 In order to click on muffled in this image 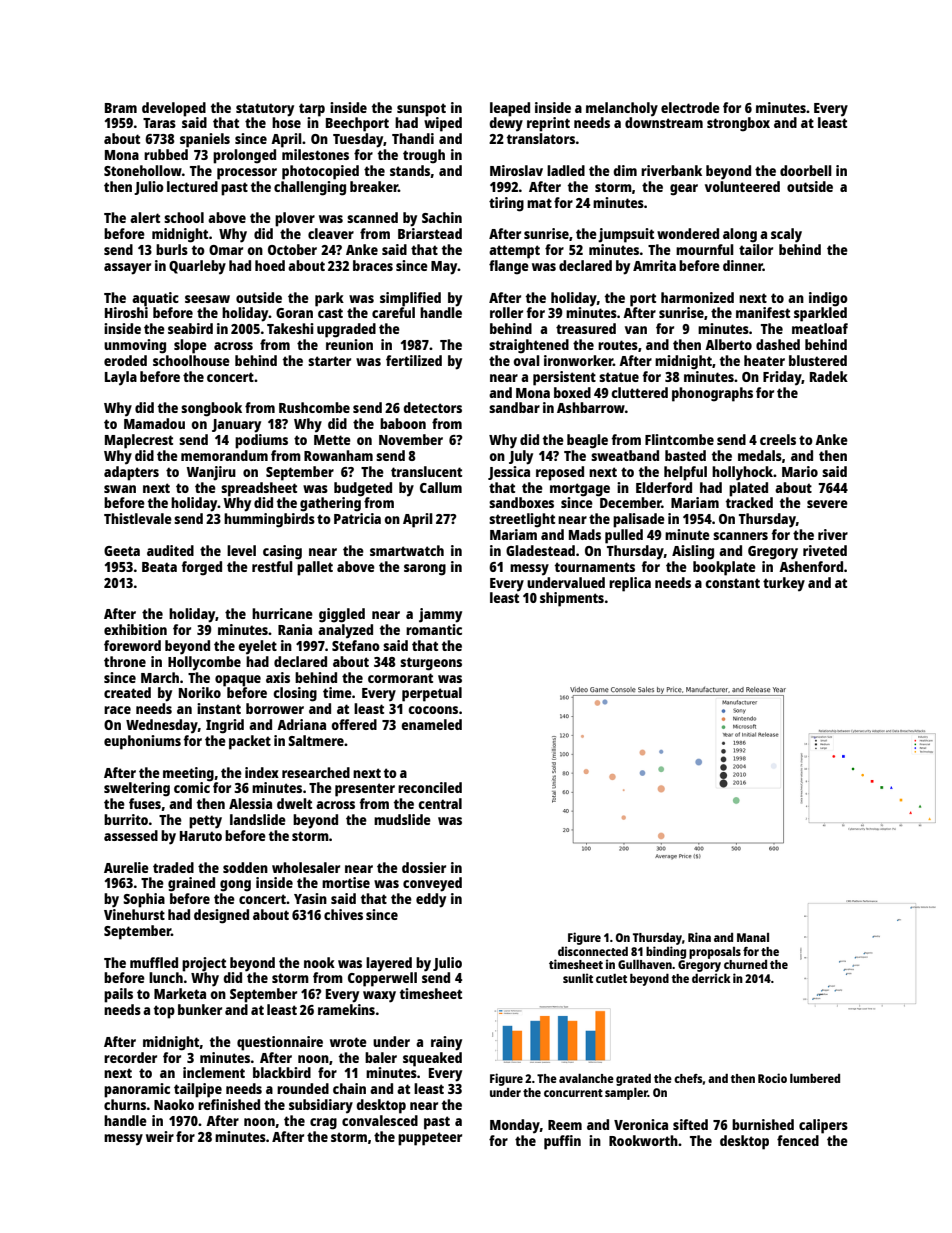, I will do `click(154, 962)`.
